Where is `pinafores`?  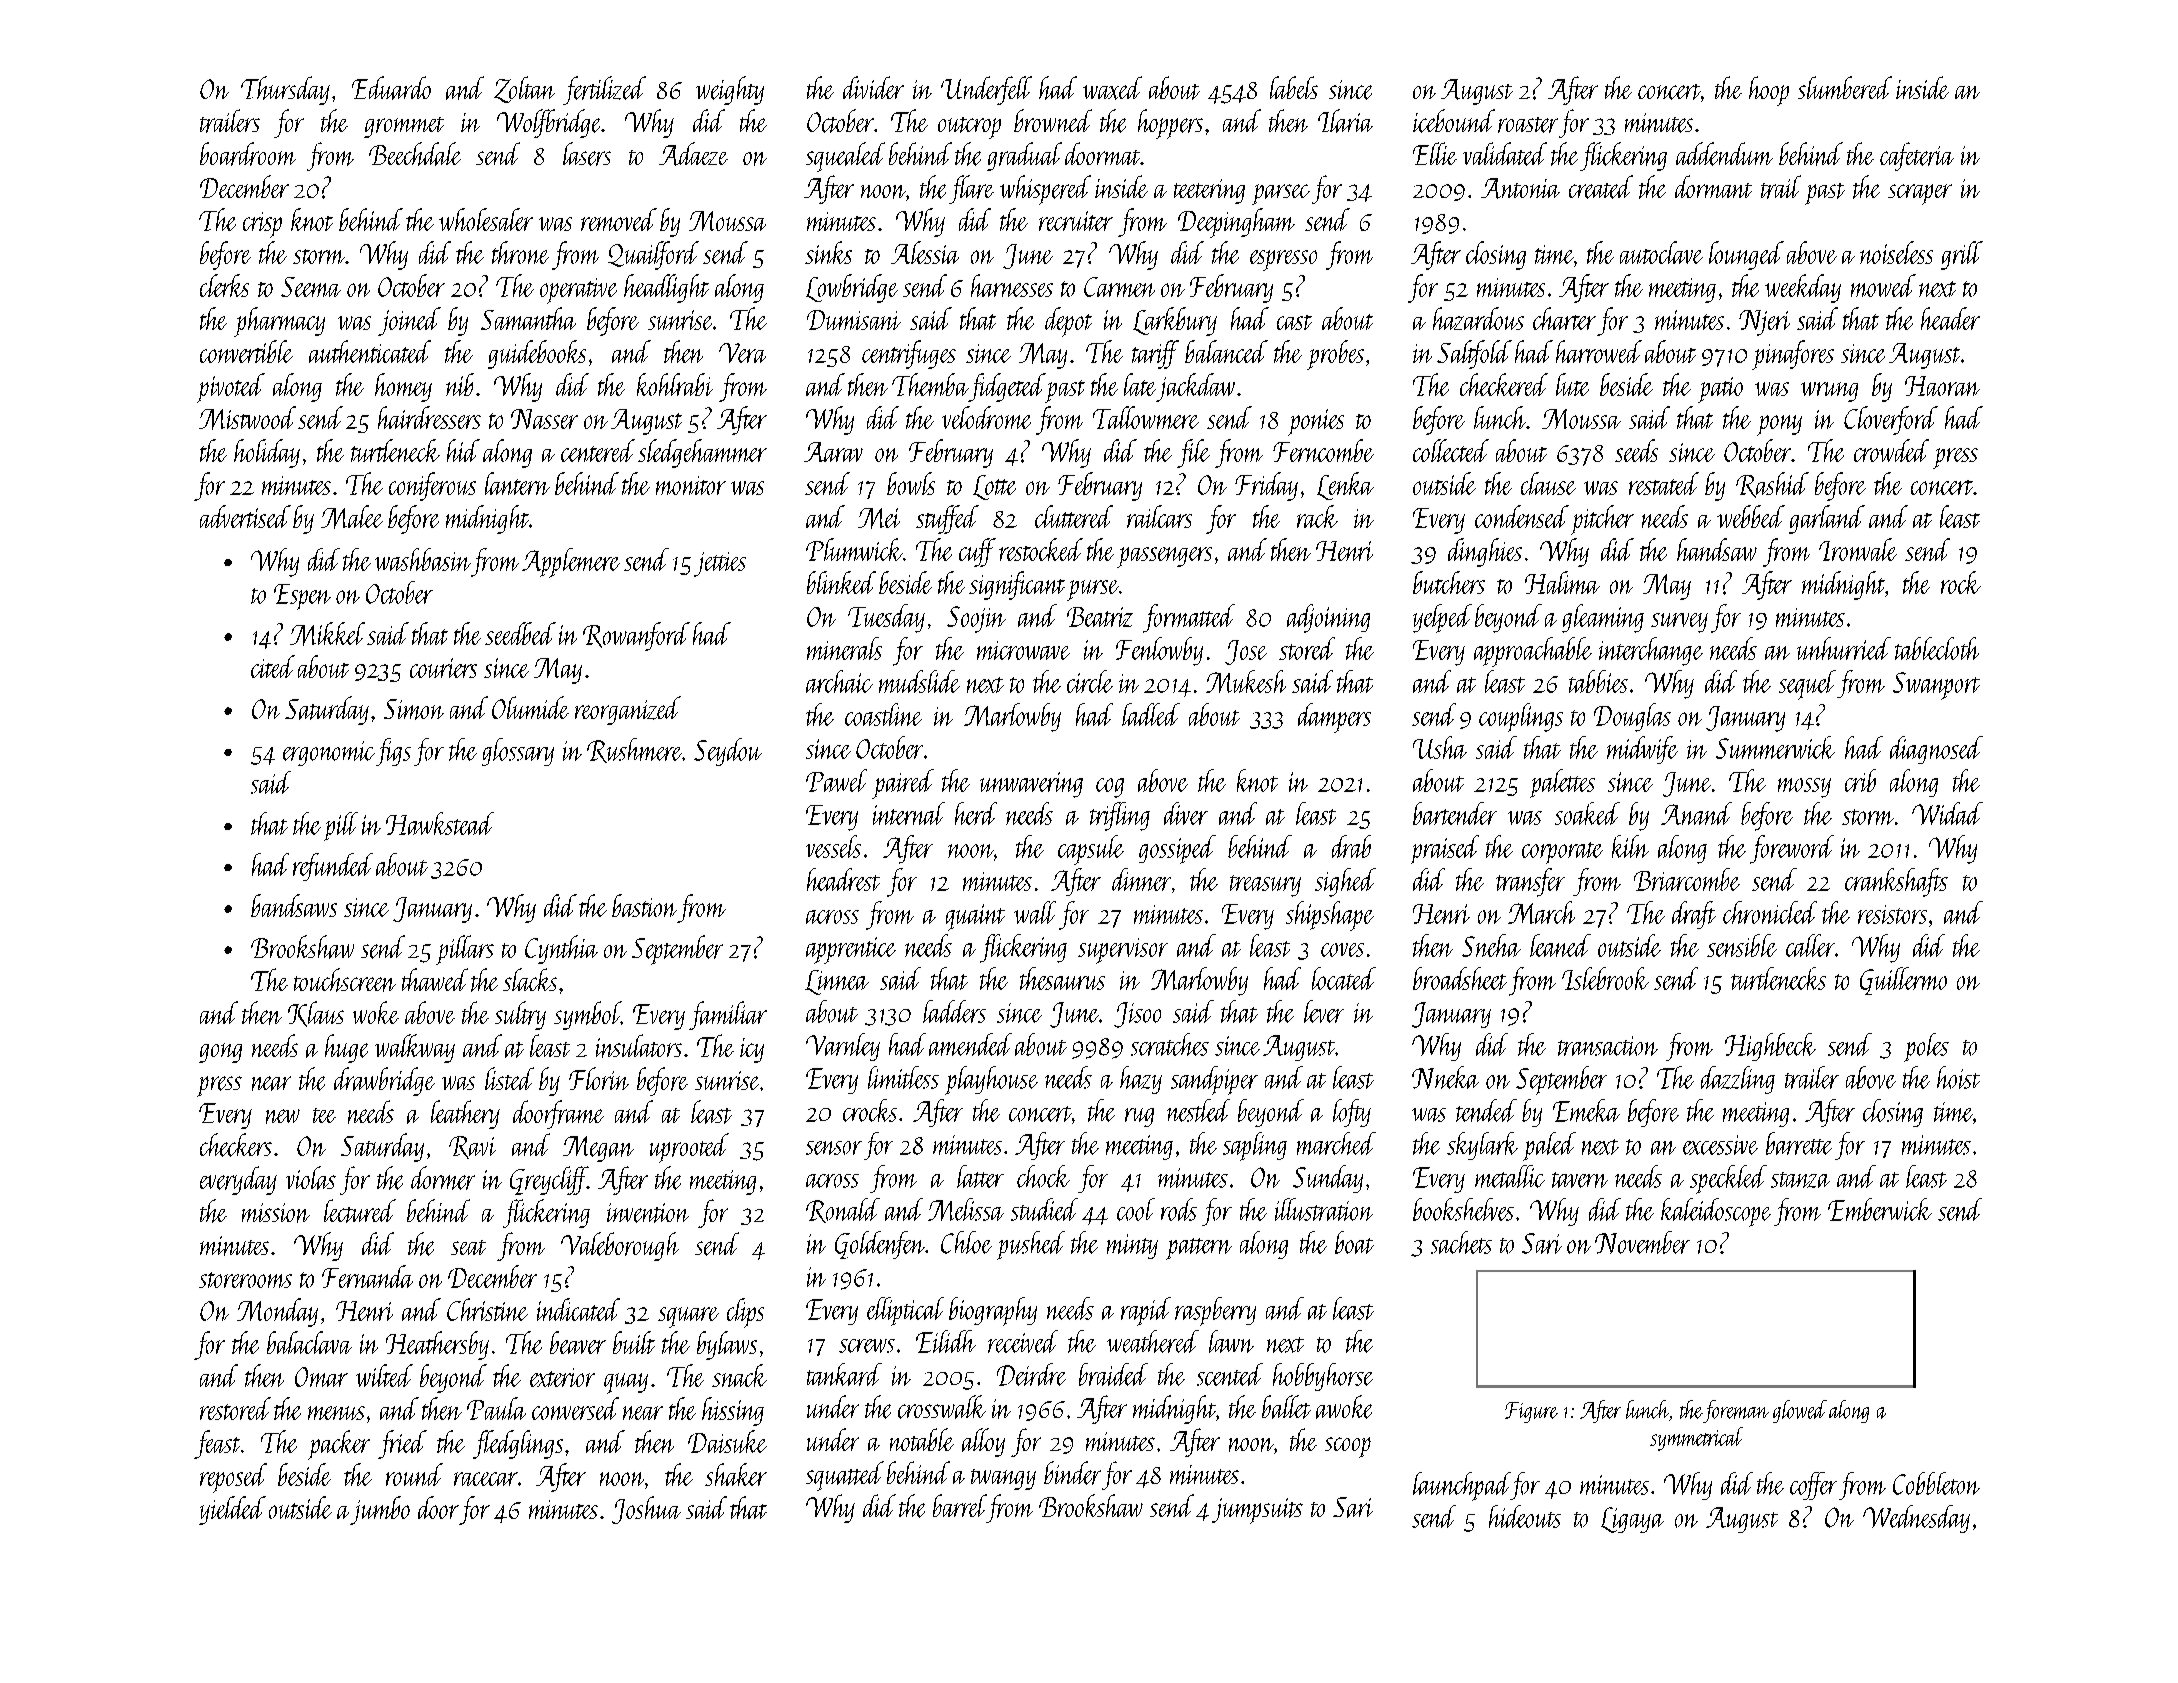 pinafores is located at coordinates (1793, 355).
